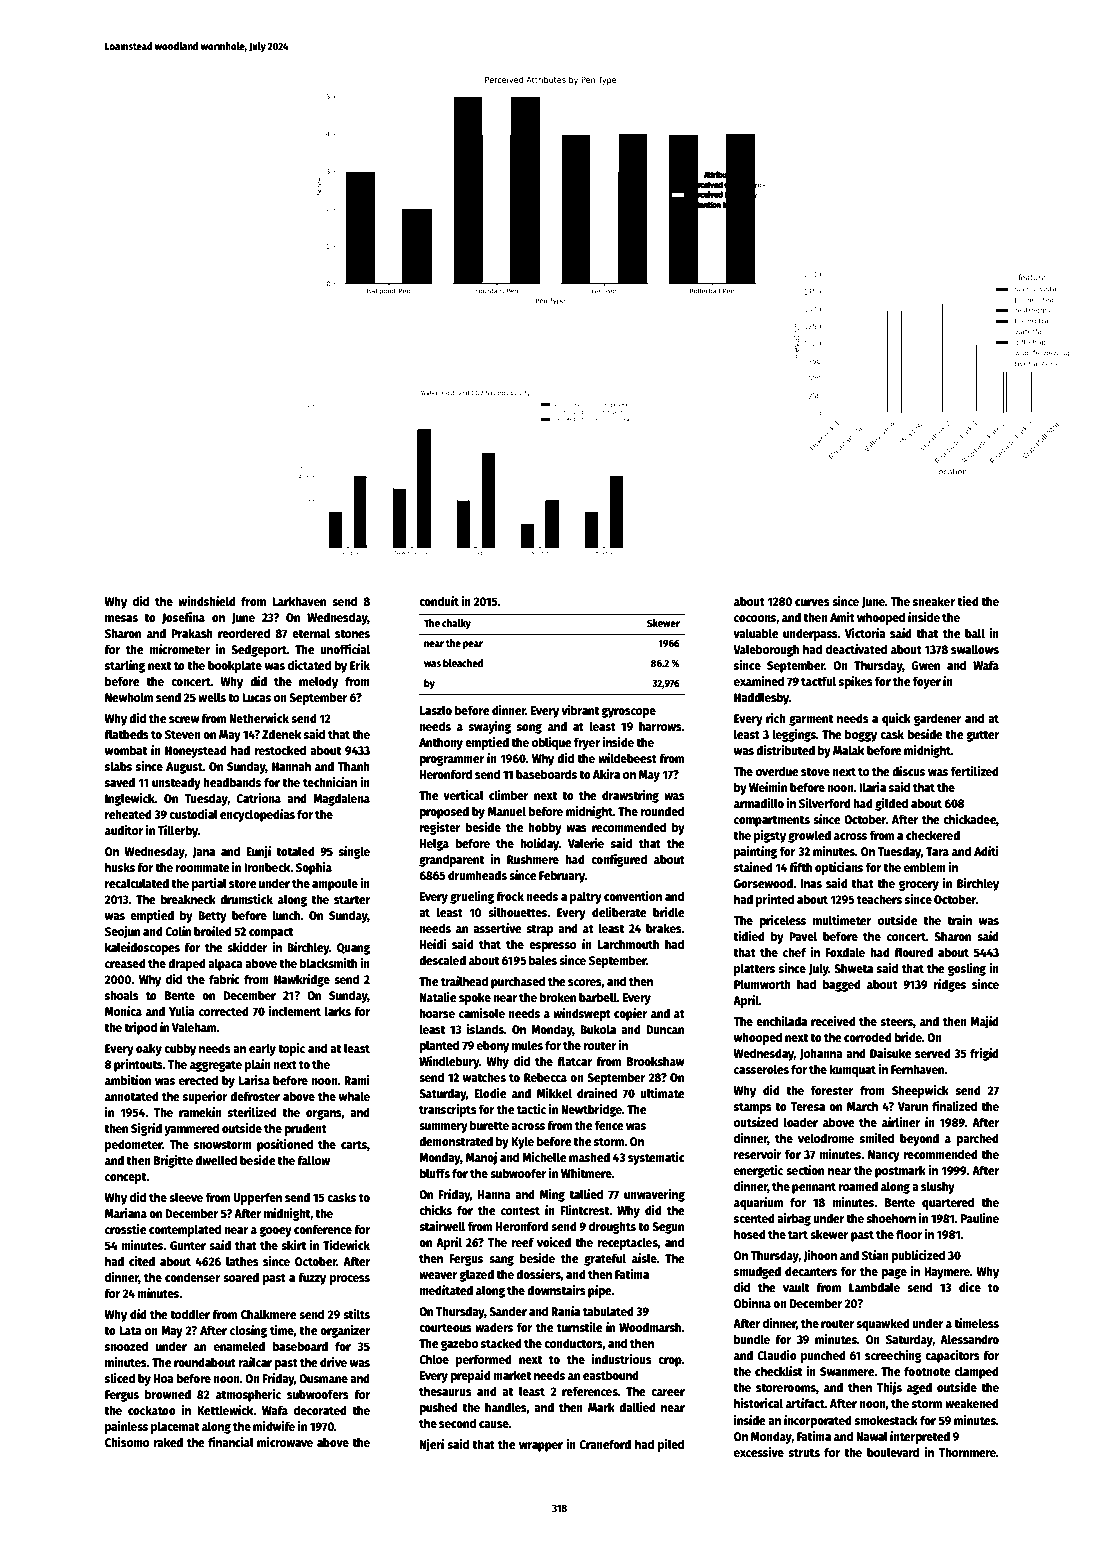 The image size is (1104, 1561). I want to click on organs, so click(324, 1114).
